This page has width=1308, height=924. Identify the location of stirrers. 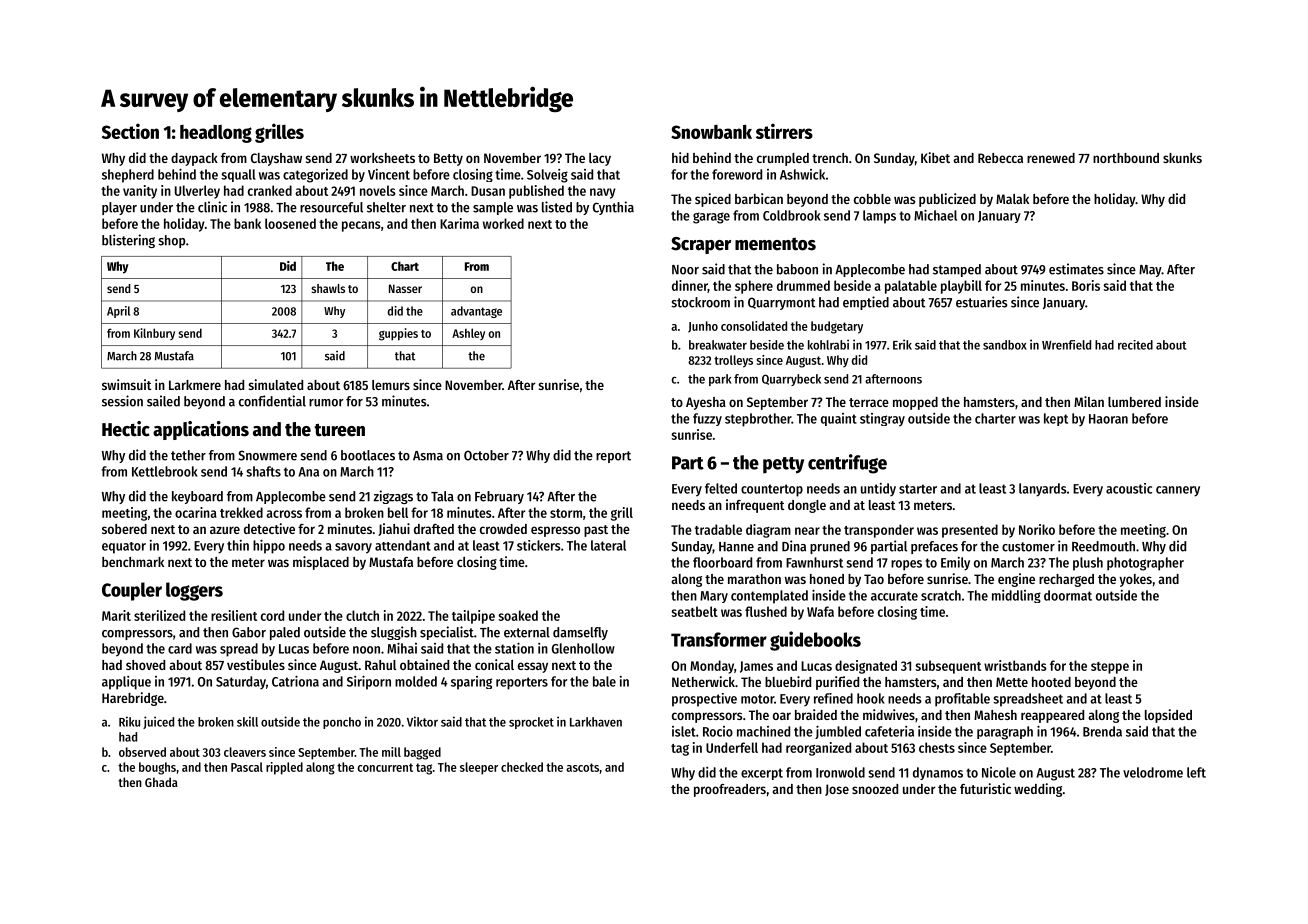
(784, 131).
